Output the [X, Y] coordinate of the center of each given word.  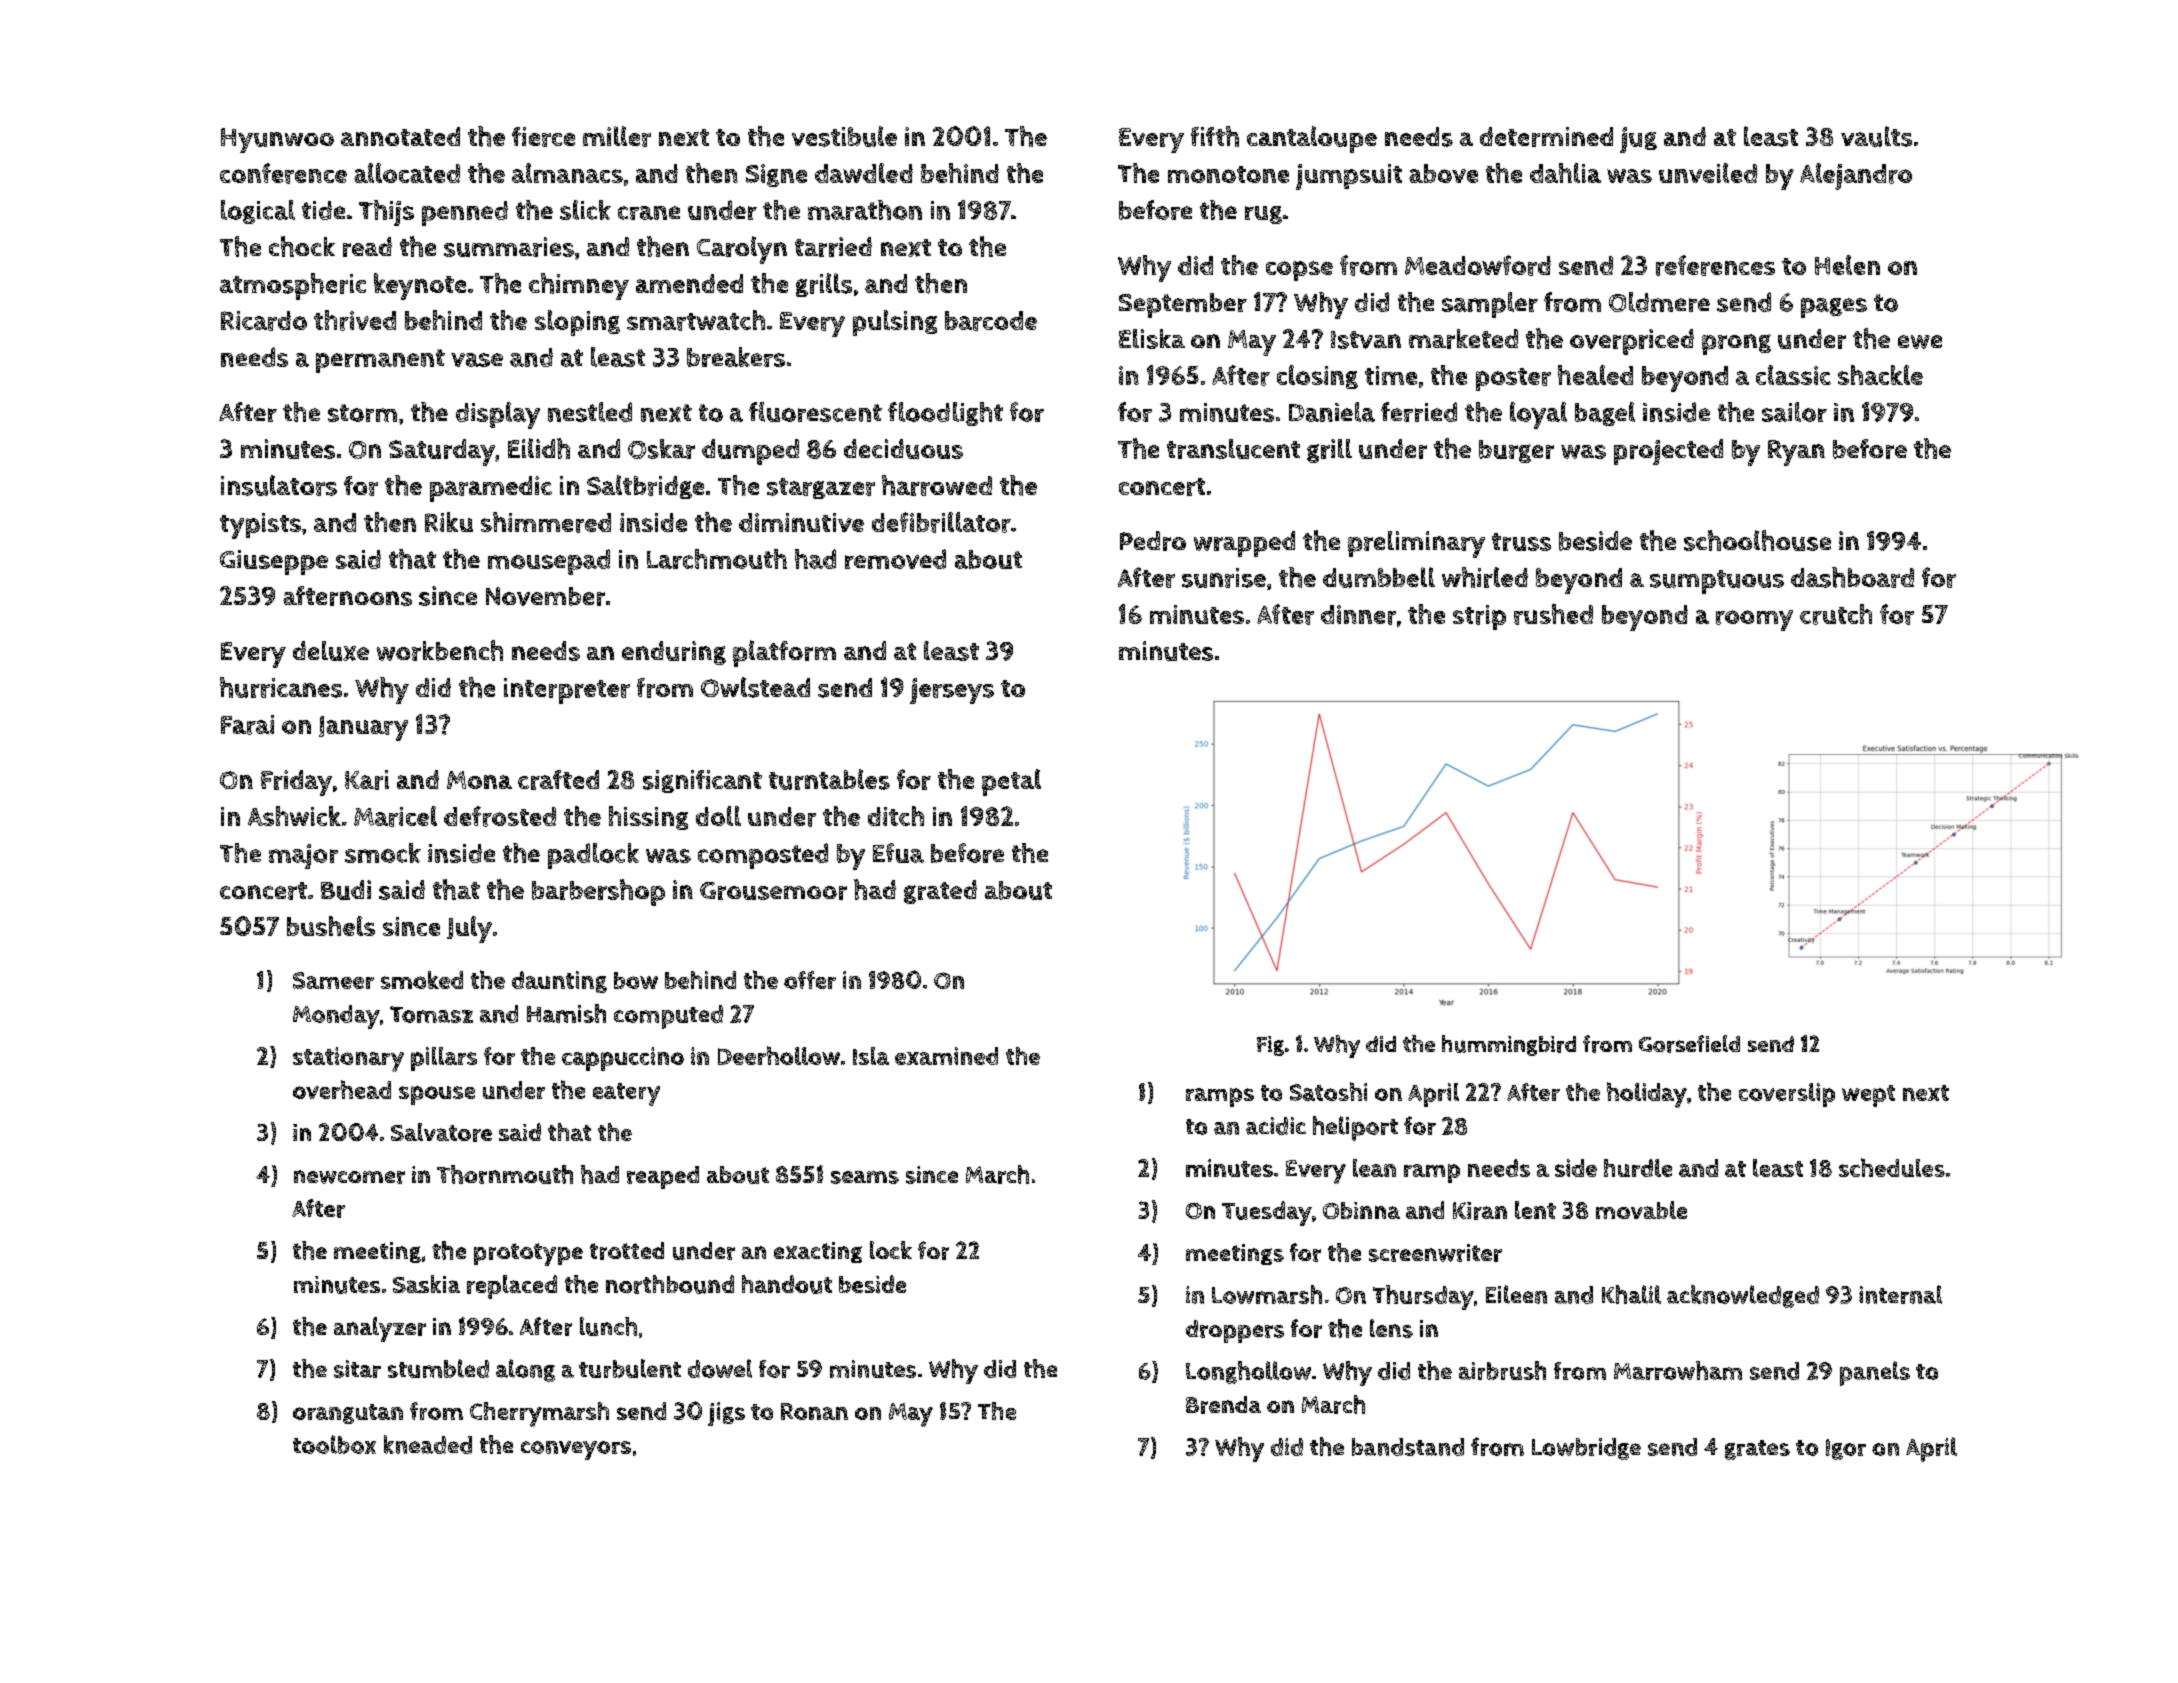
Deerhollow [779, 1055]
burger [1516, 451]
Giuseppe [274, 562]
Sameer [333, 980]
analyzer [380, 1329]
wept [1868, 1096]
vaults [1876, 136]
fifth [1215, 136]
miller [617, 136]
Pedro [1153, 541]
